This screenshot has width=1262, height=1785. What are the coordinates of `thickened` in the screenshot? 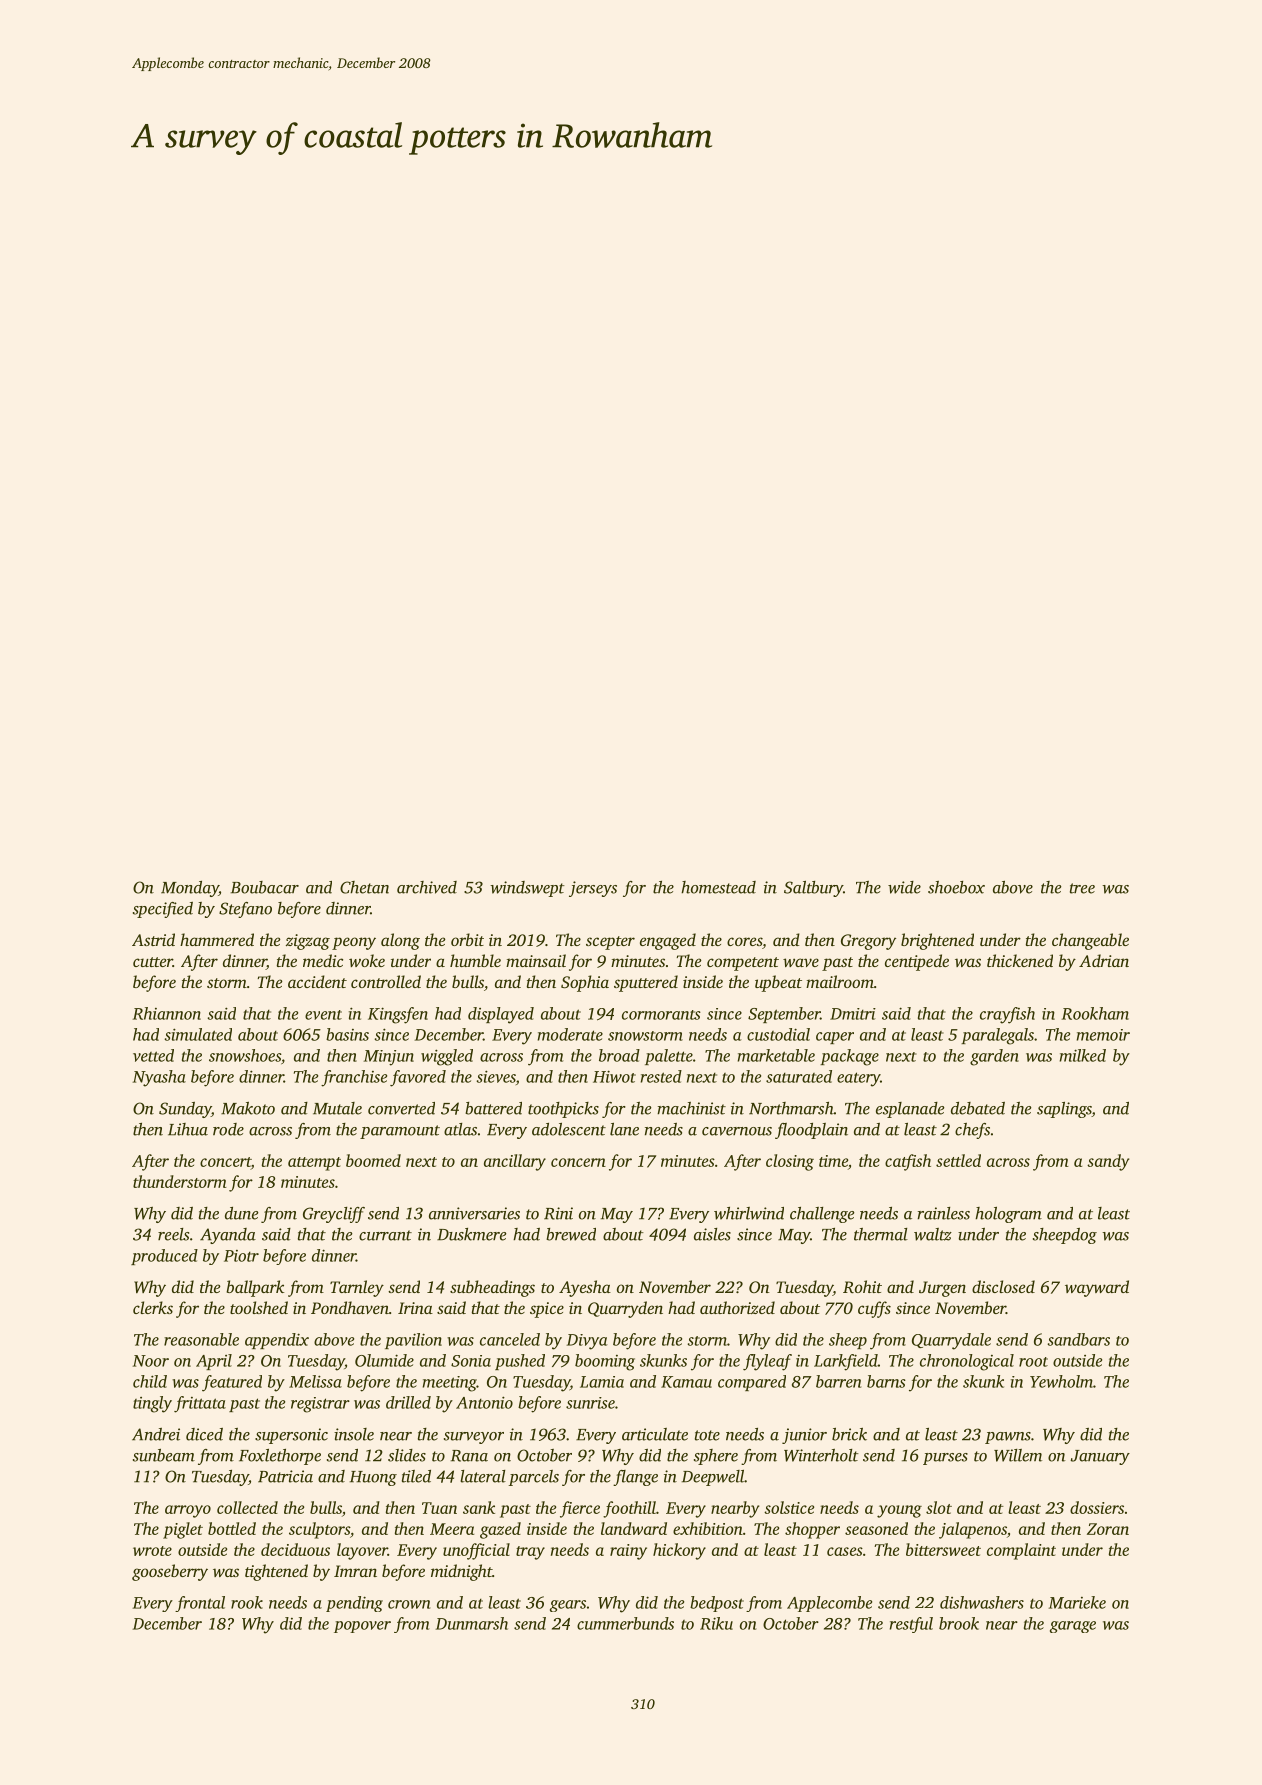 It's located at (1020, 960).
